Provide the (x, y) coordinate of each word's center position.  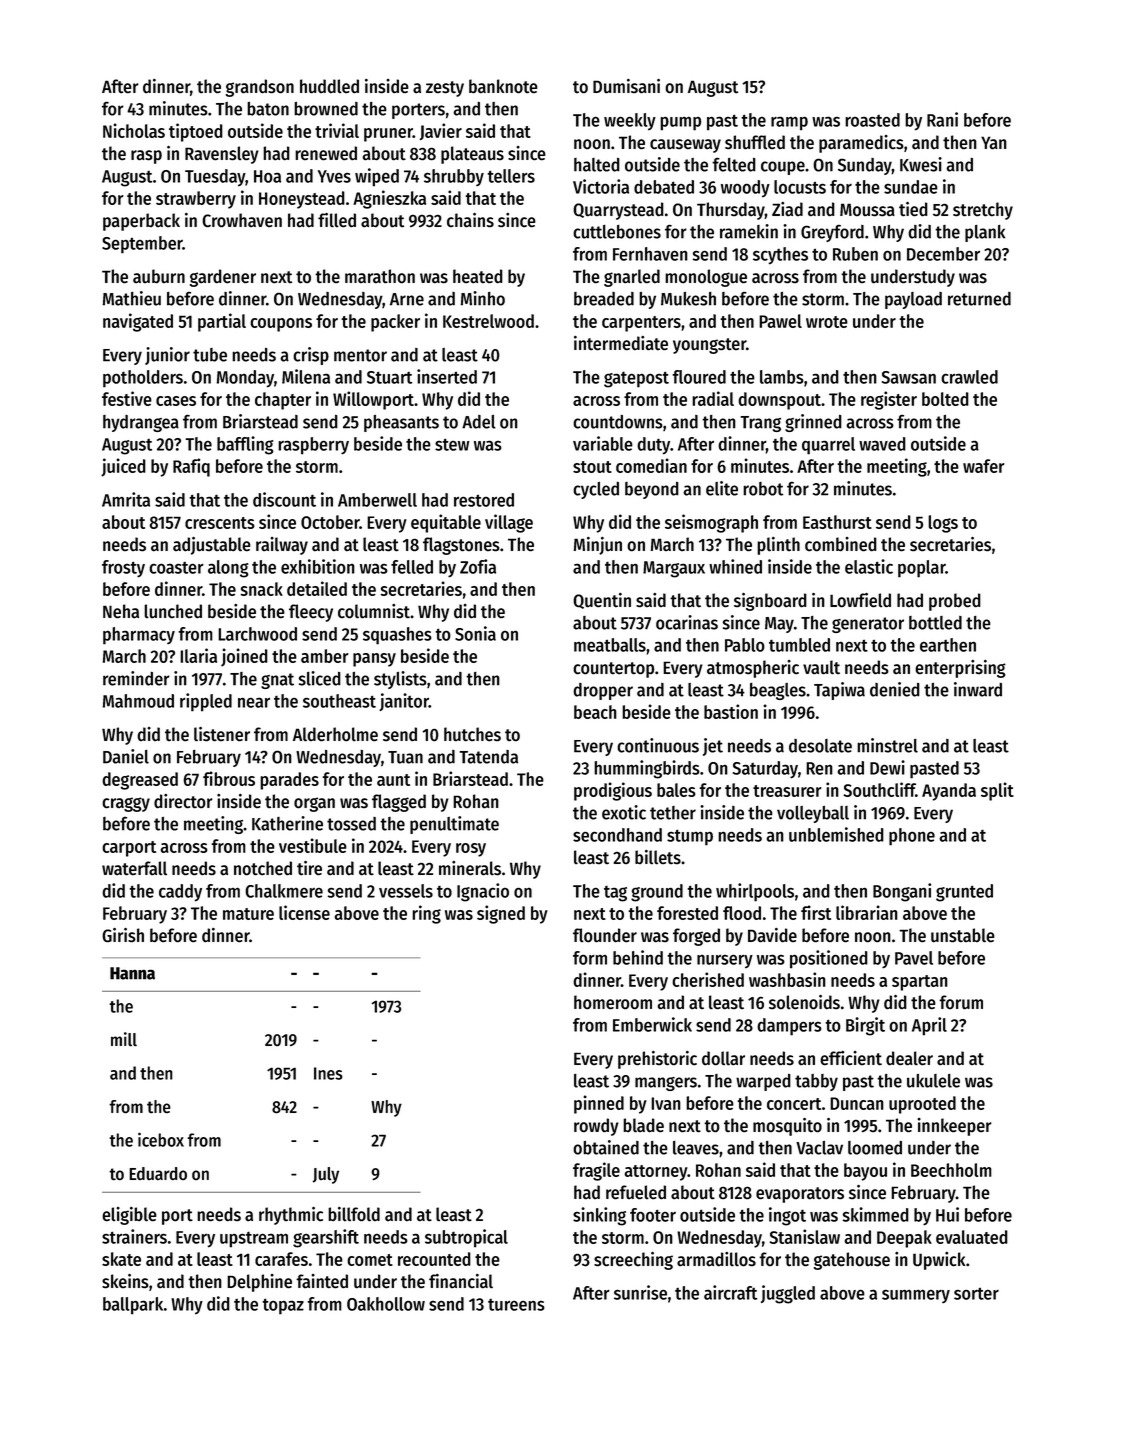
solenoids (804, 1002)
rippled (206, 702)
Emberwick (652, 1024)
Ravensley (222, 155)
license (304, 912)
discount (284, 499)
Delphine (259, 1283)
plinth (778, 546)
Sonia (475, 633)
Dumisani (626, 86)
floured (699, 377)
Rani (942, 119)
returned (979, 299)
